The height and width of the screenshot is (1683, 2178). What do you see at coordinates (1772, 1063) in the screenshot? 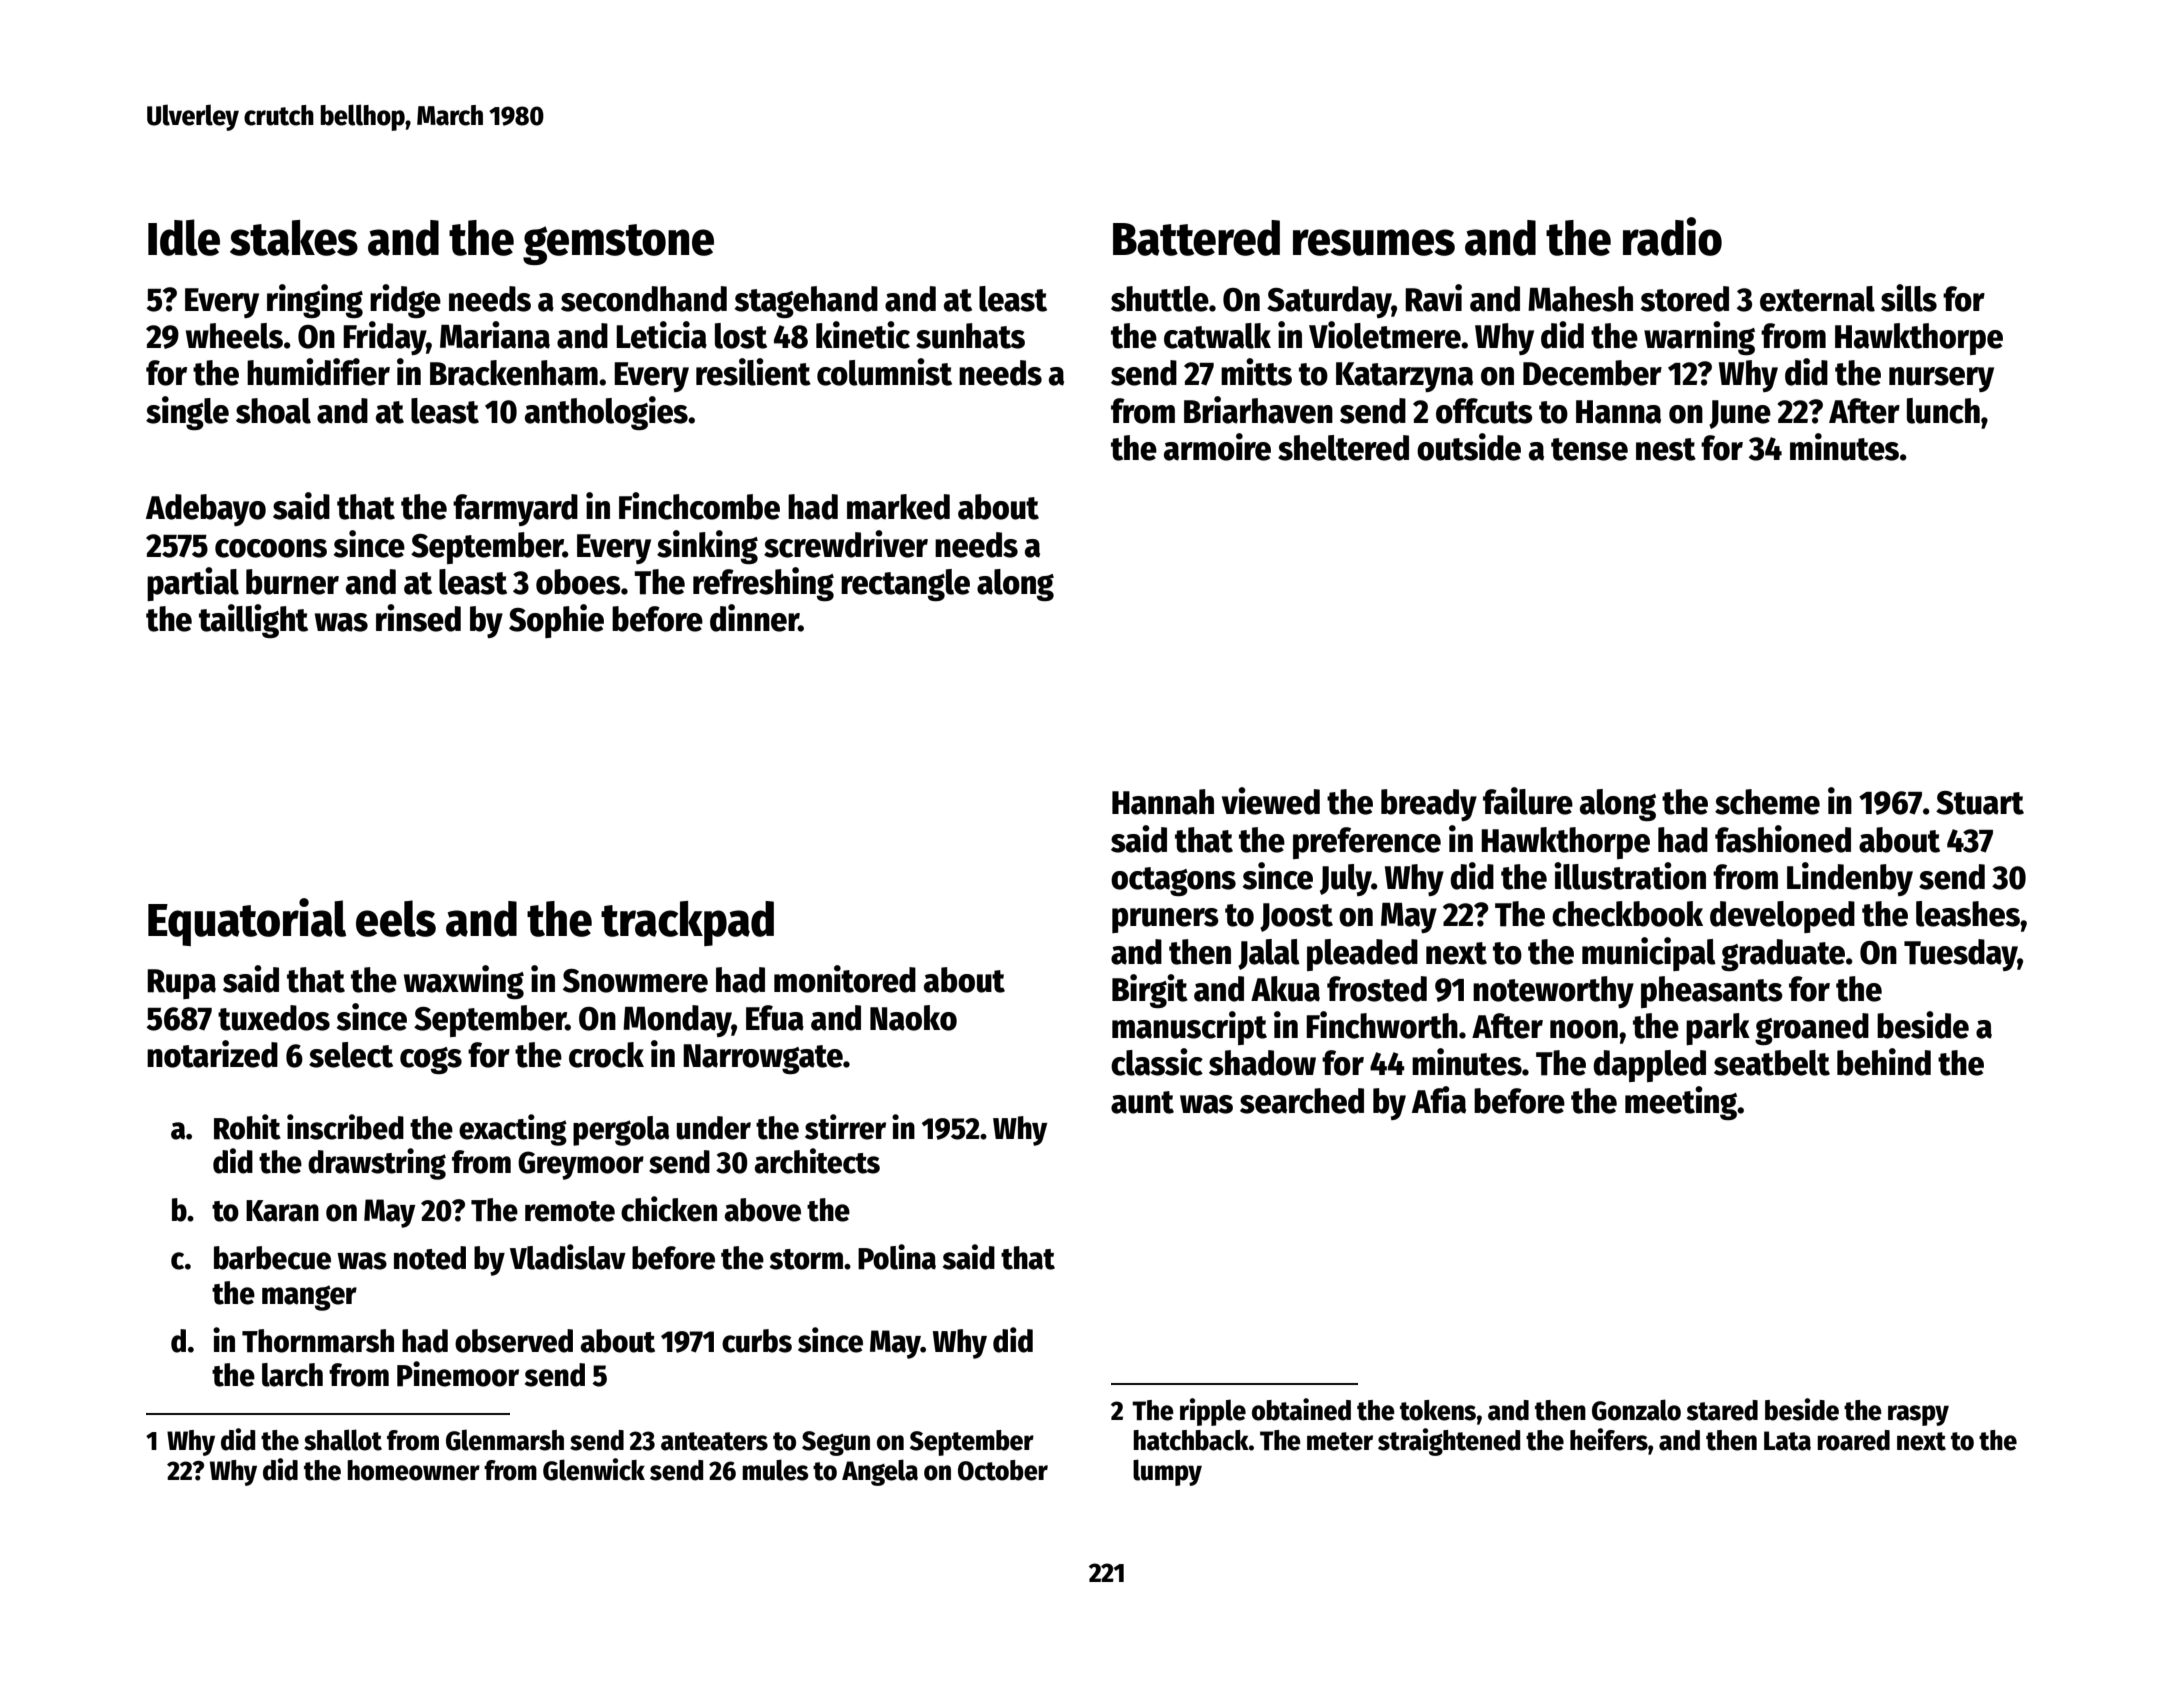
I see `seatbelt` at bounding box center [1772, 1063].
